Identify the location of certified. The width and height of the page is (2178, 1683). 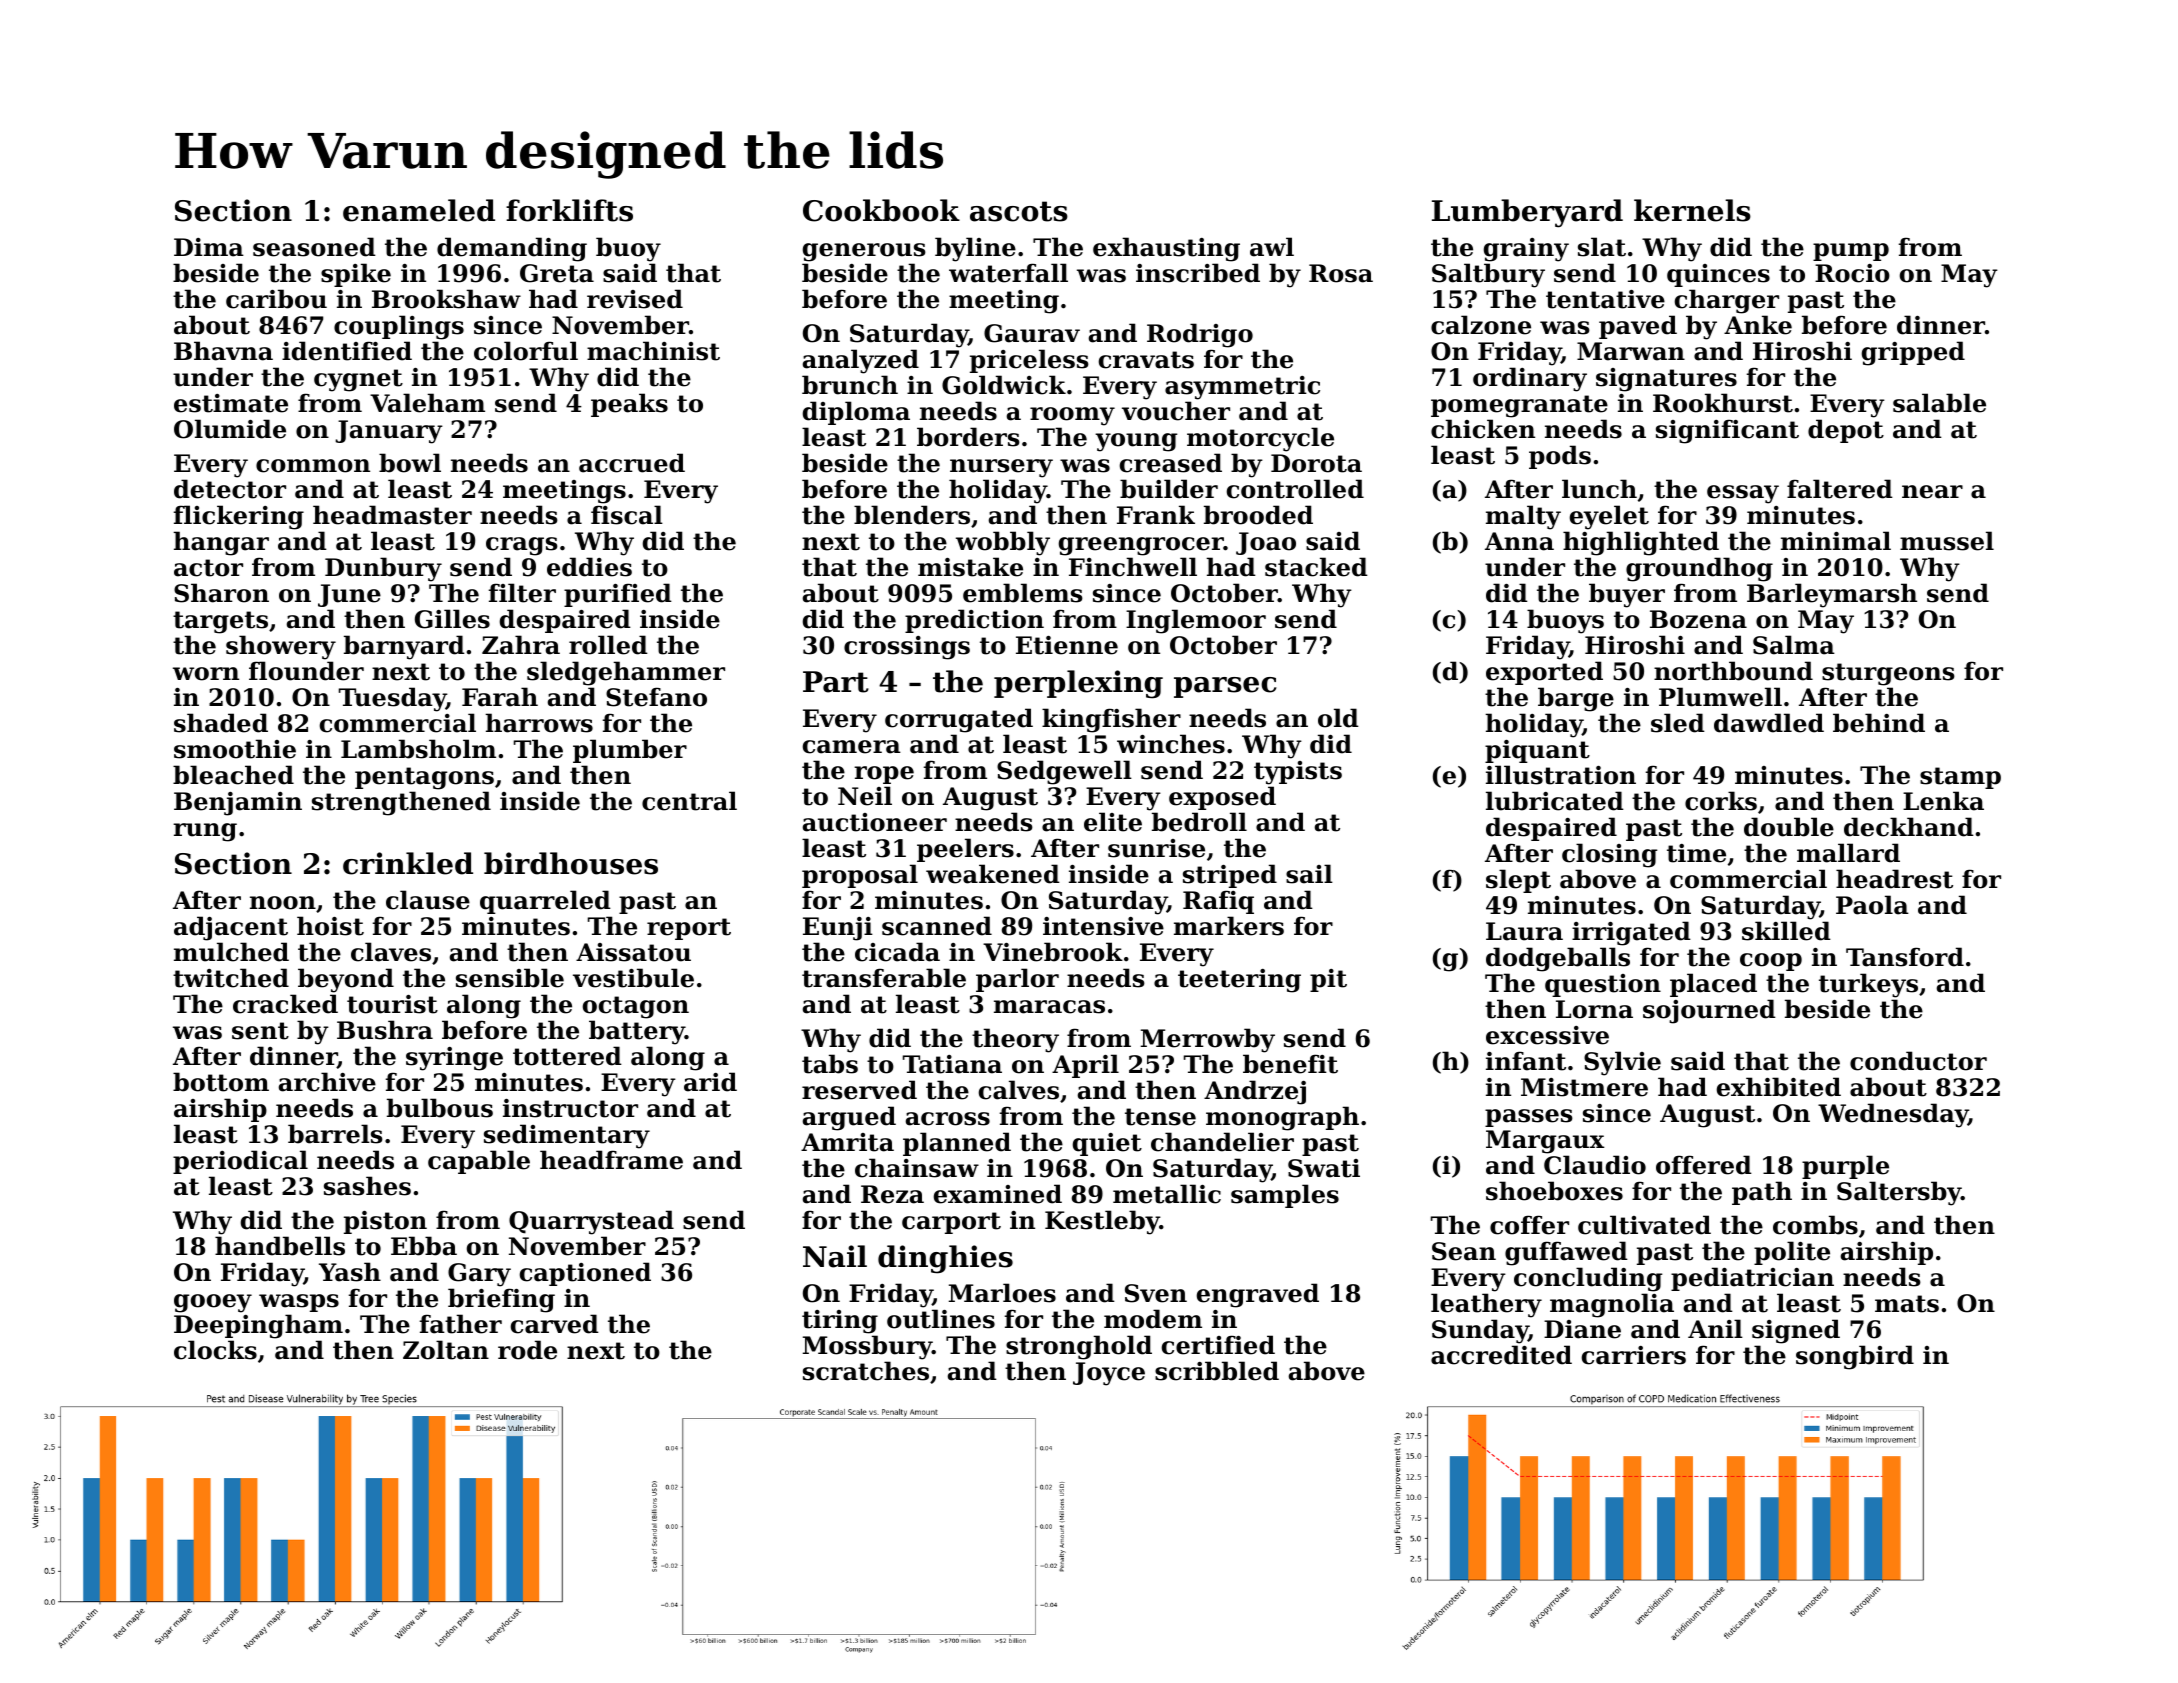
(1218, 1345).
